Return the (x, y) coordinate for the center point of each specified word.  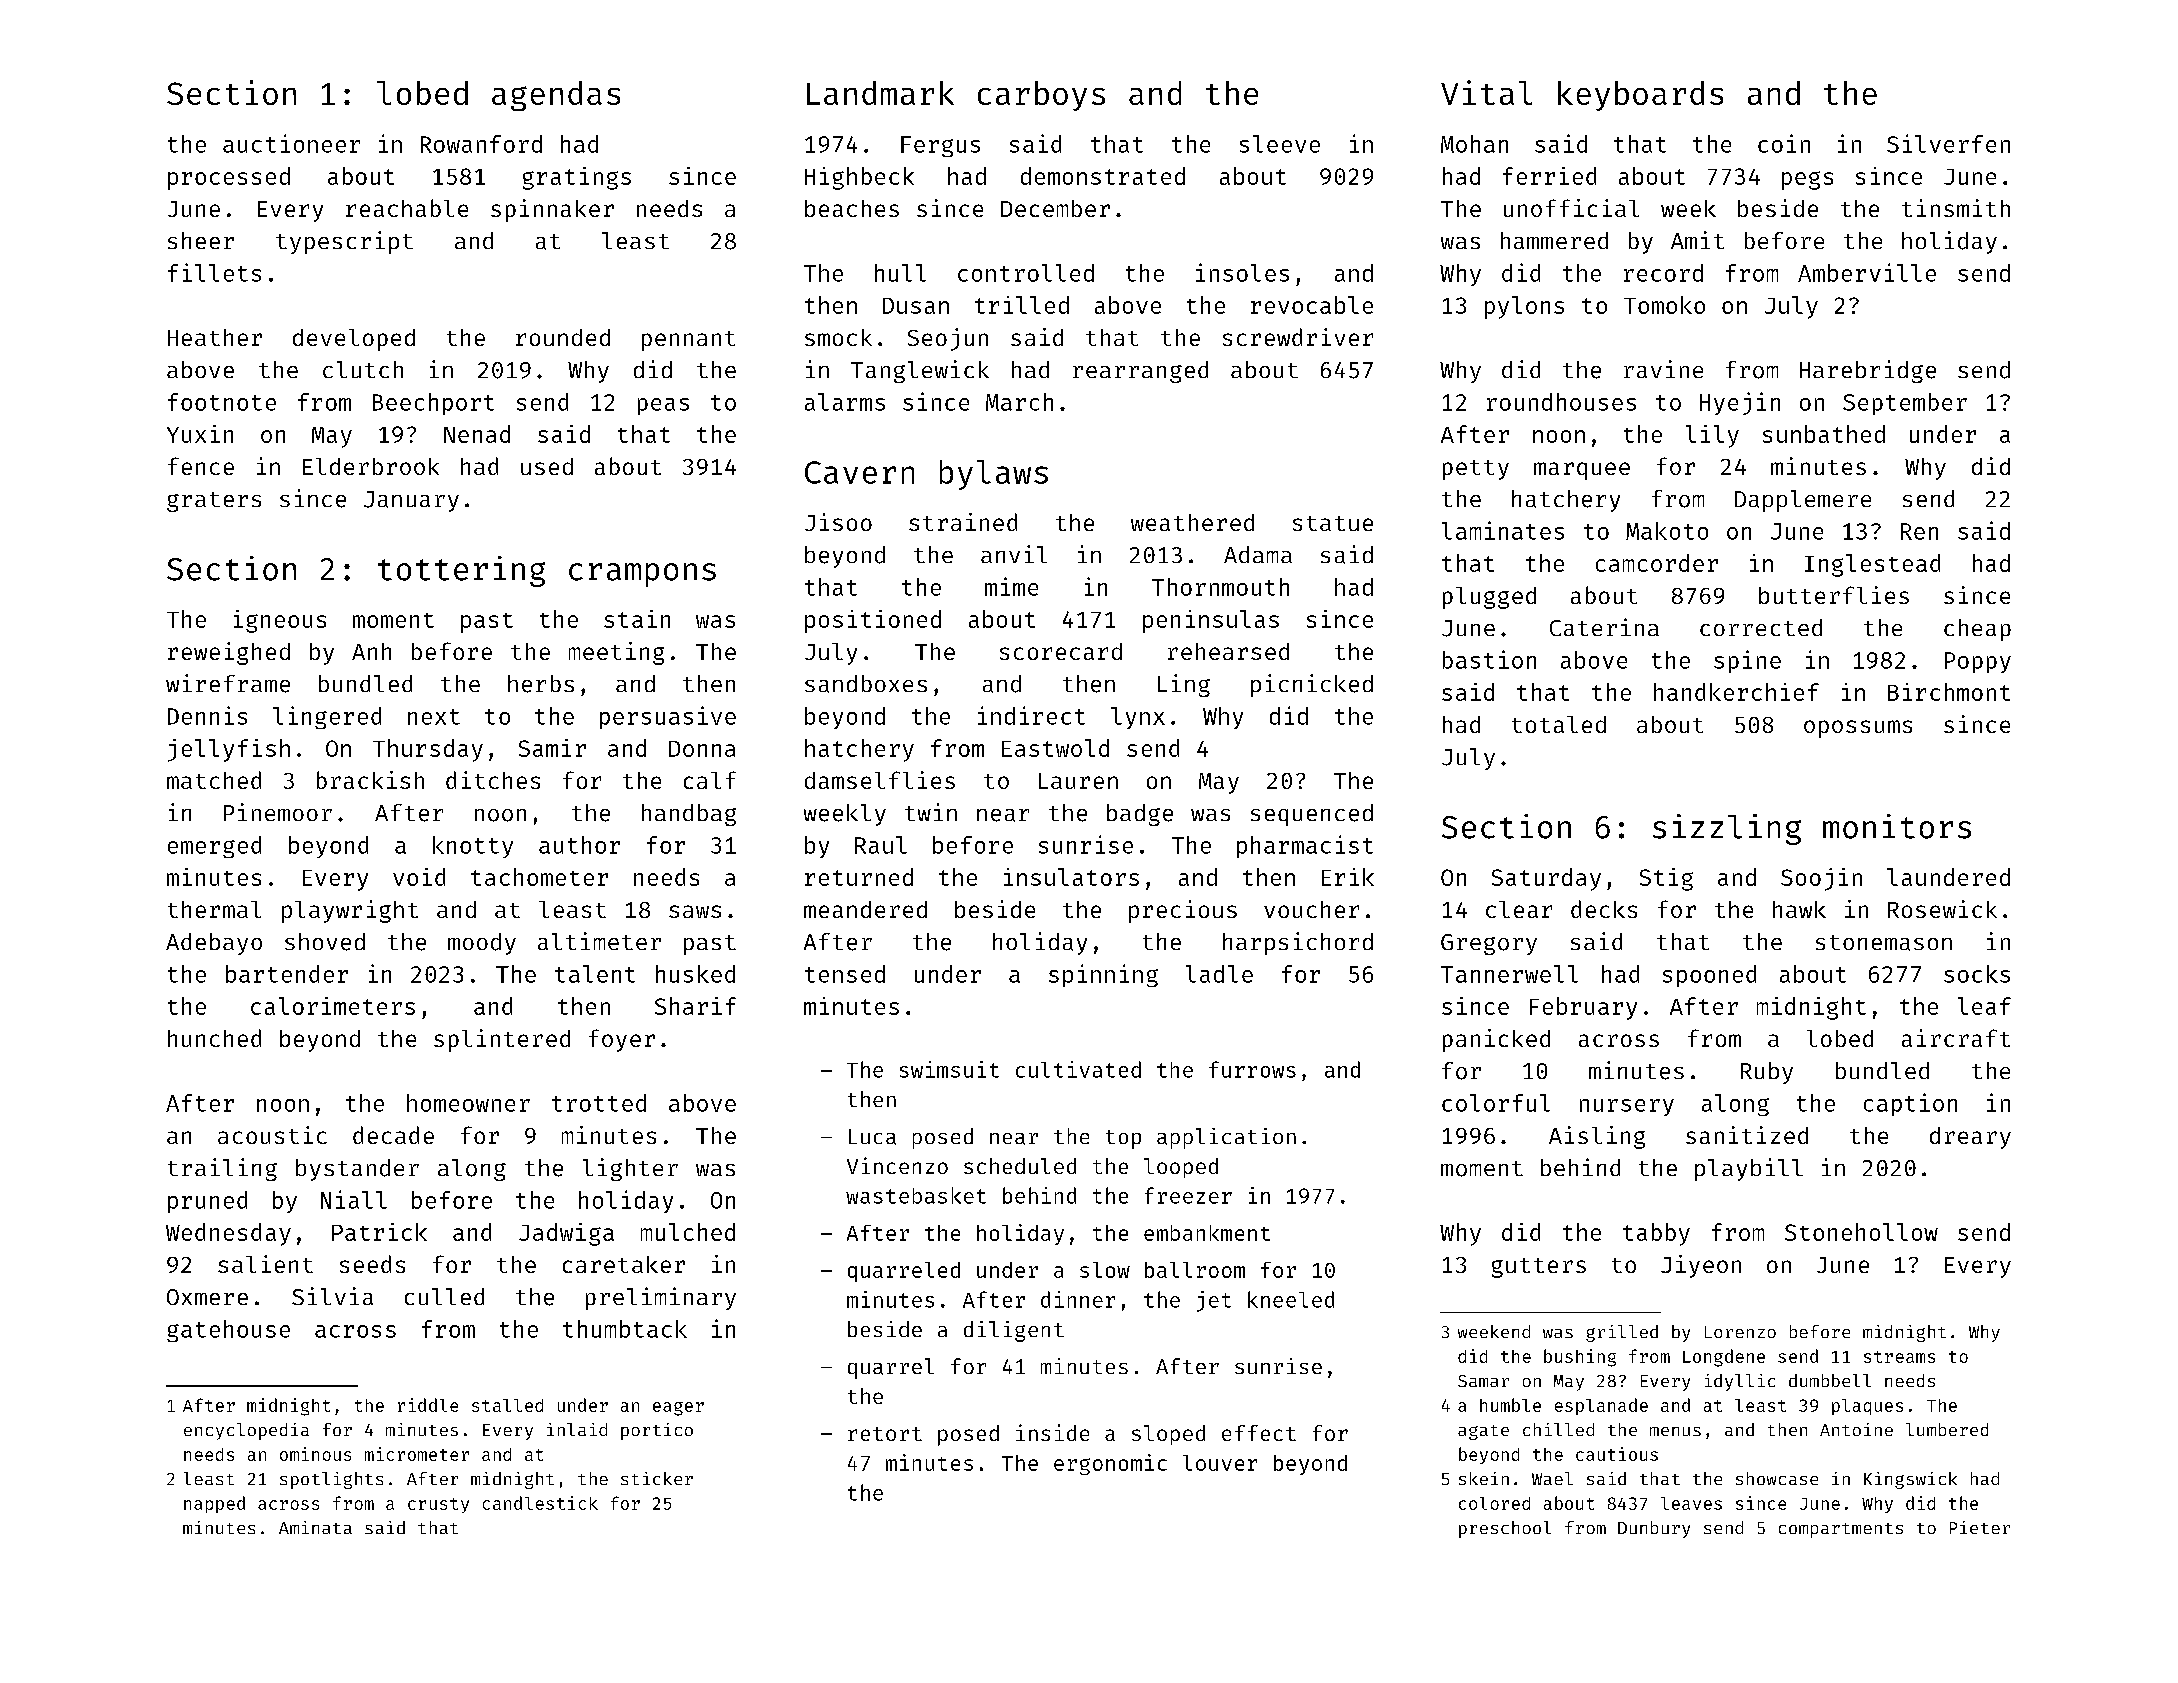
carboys (1041, 96)
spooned (1709, 976)
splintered (502, 1040)
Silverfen (1948, 143)
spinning (1103, 975)
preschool (1505, 1529)
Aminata (315, 1527)
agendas (556, 96)
